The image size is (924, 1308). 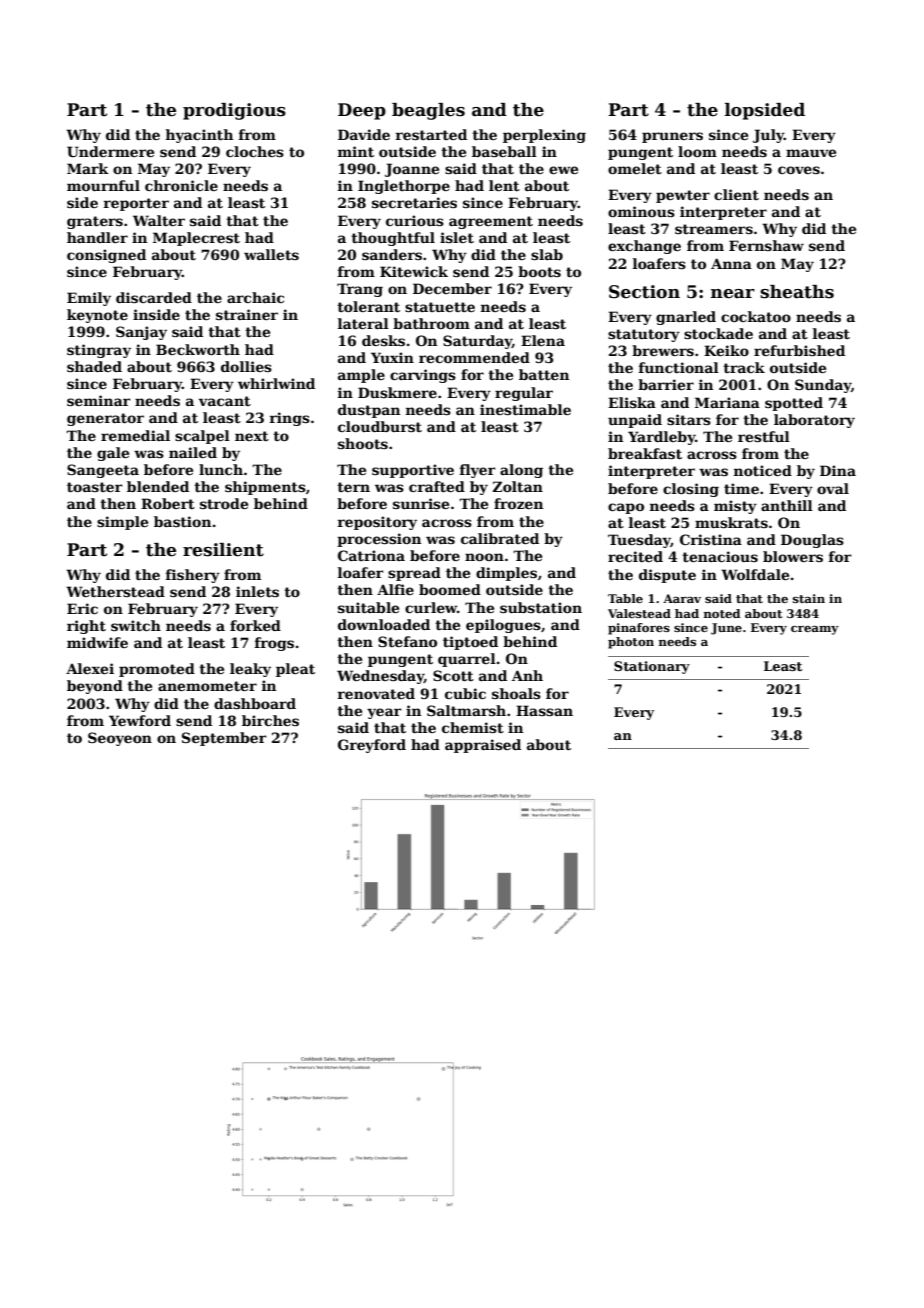 I want to click on batten, so click(x=544, y=374).
